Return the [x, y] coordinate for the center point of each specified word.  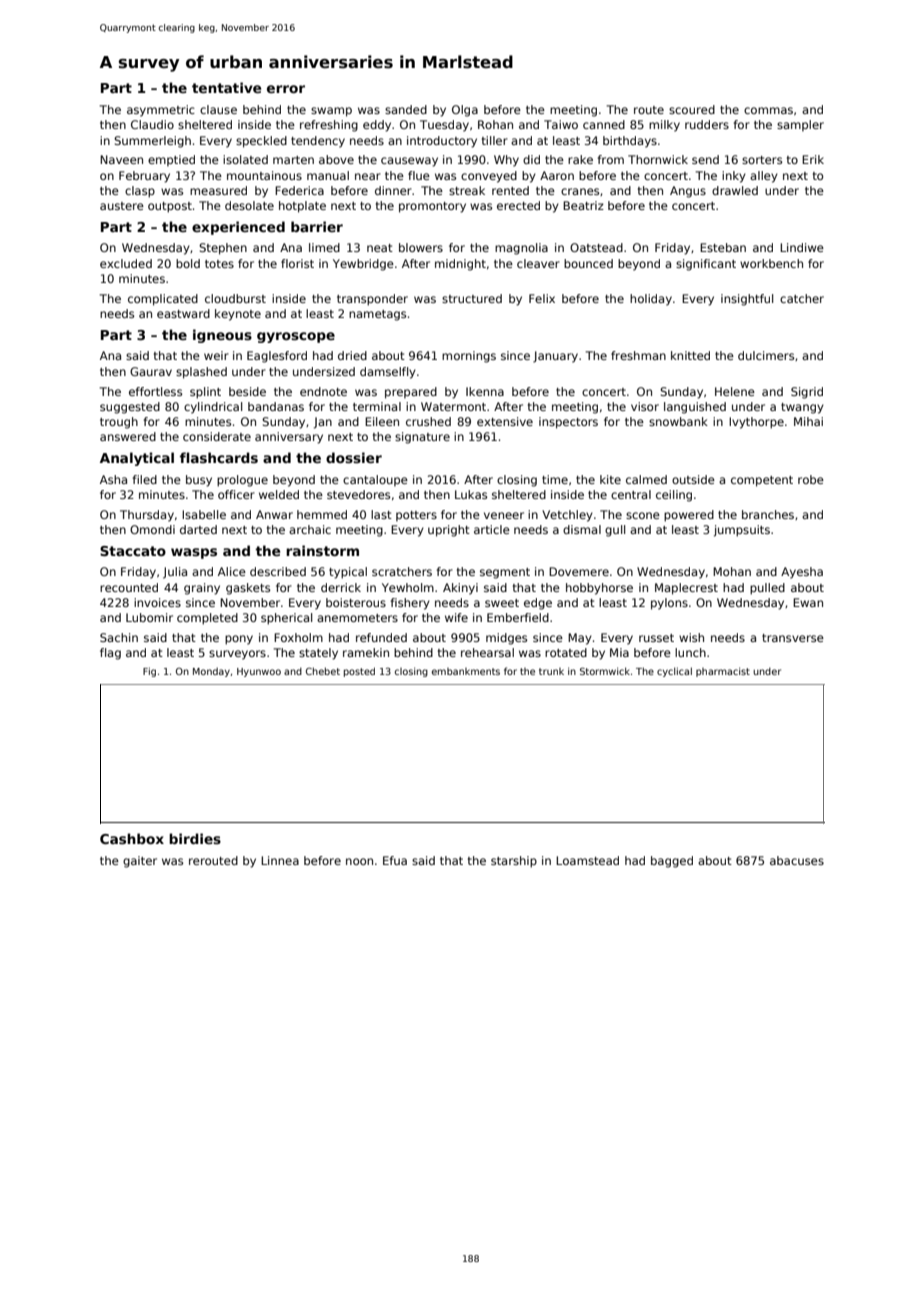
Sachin [119, 637]
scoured [692, 109]
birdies [195, 838]
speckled [261, 142]
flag [110, 654]
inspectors [568, 423]
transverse [793, 638]
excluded [126, 263]
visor [645, 406]
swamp [331, 112]
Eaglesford [277, 357]
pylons [669, 604]
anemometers [357, 618]
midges [506, 639]
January [555, 357]
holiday [651, 300]
